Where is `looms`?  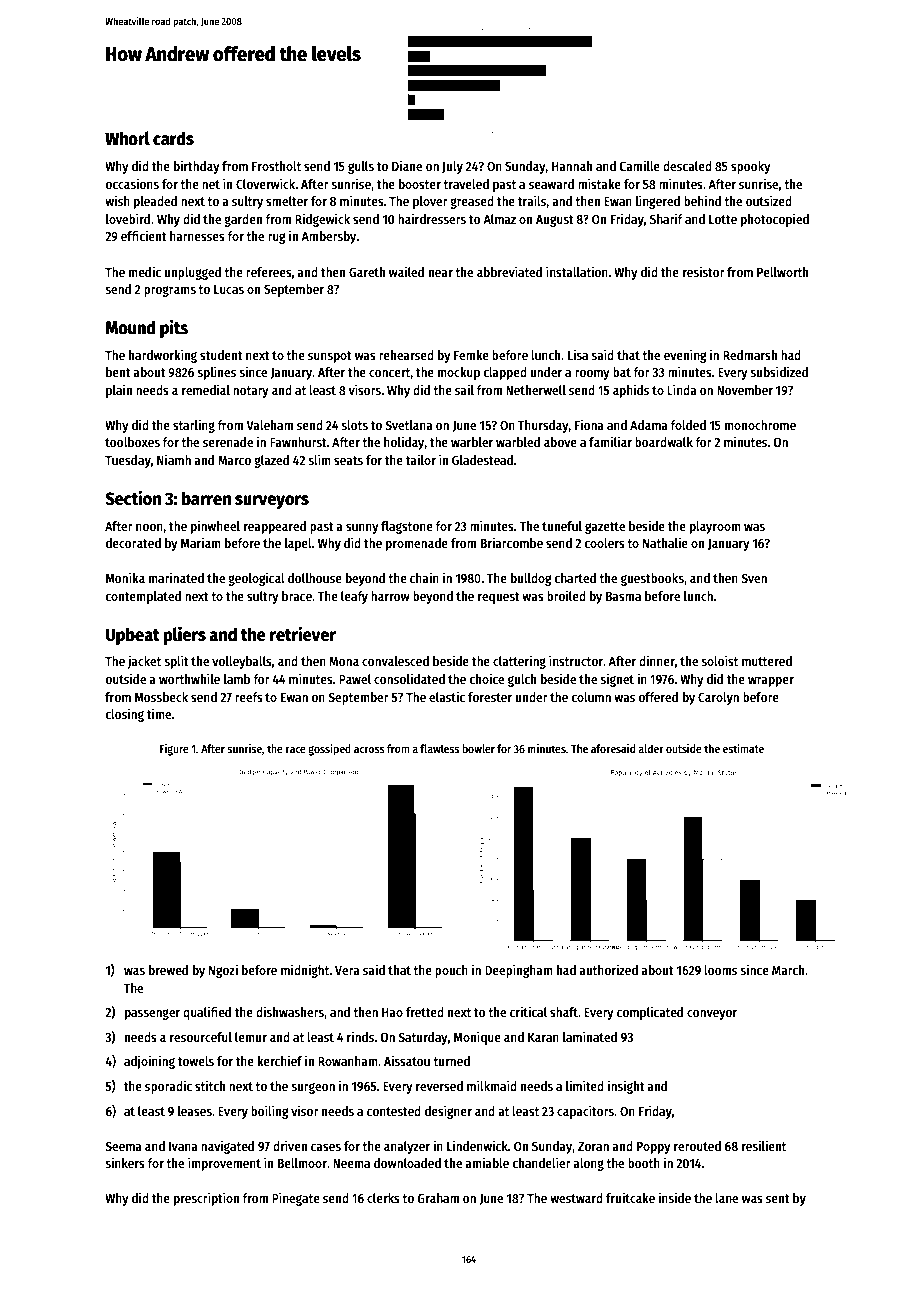
looms is located at coordinates (720, 970).
